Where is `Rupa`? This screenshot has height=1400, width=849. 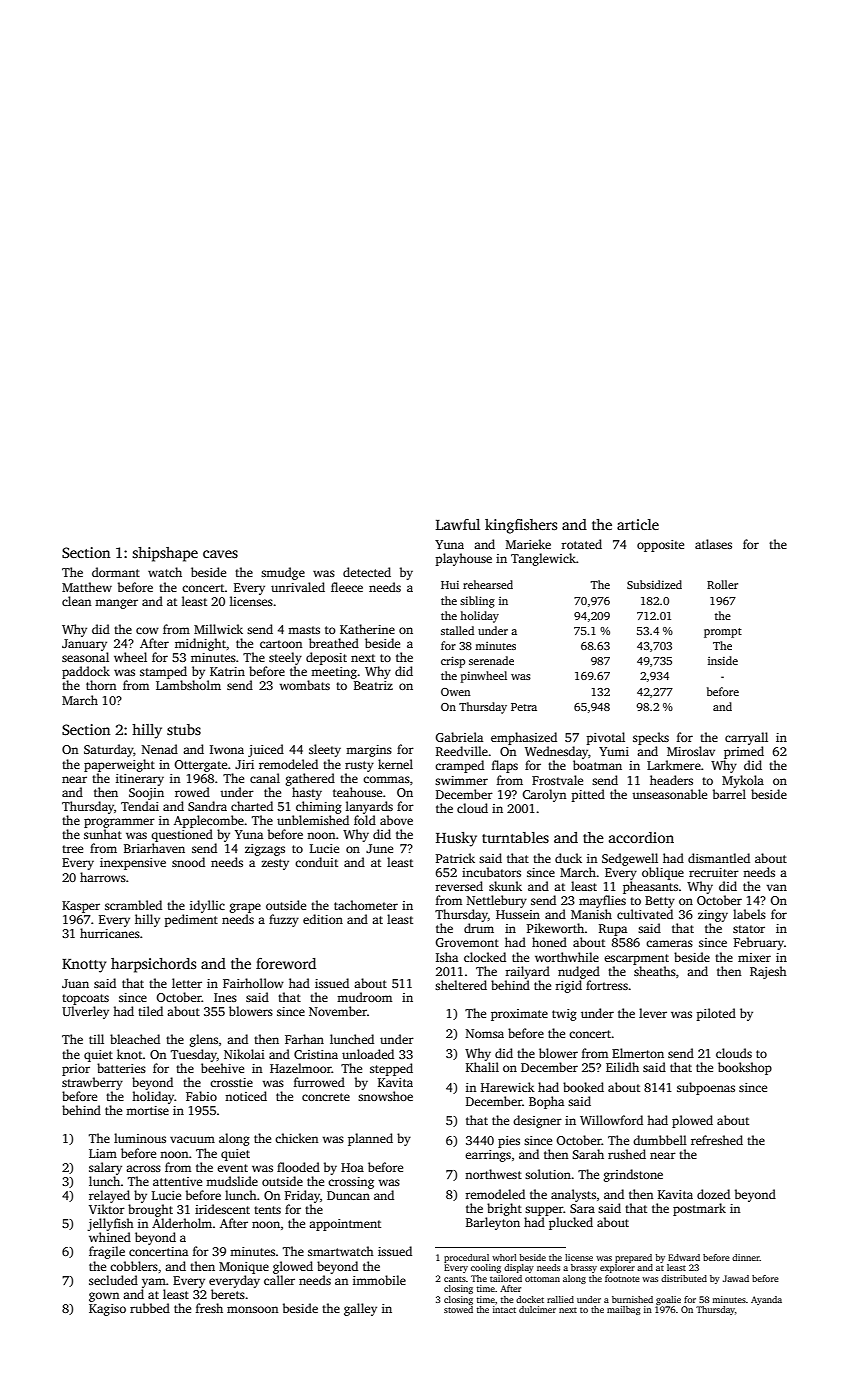
Rupa is located at coordinates (613, 930).
